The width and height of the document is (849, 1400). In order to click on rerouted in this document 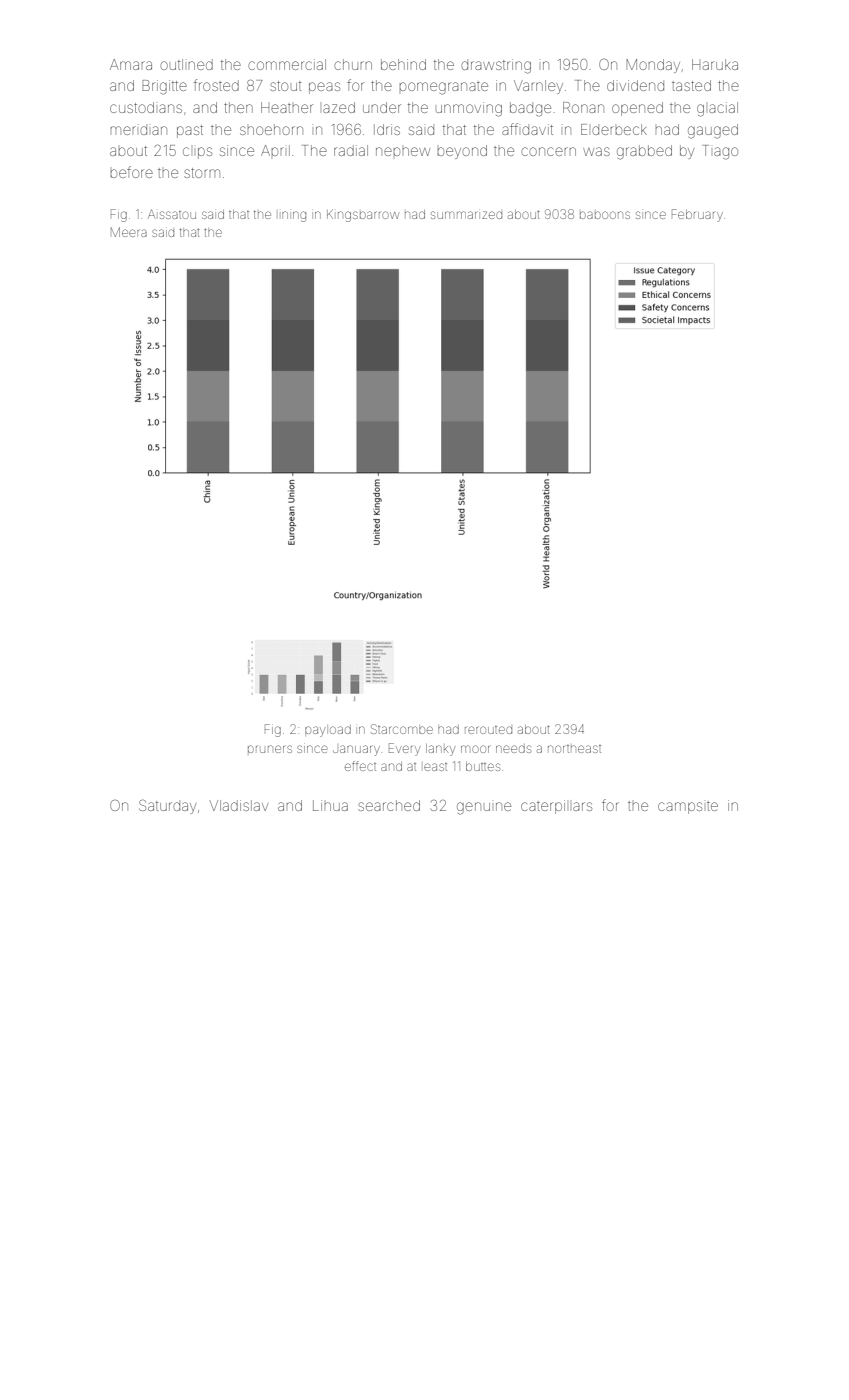, I will do `click(488, 730)`.
